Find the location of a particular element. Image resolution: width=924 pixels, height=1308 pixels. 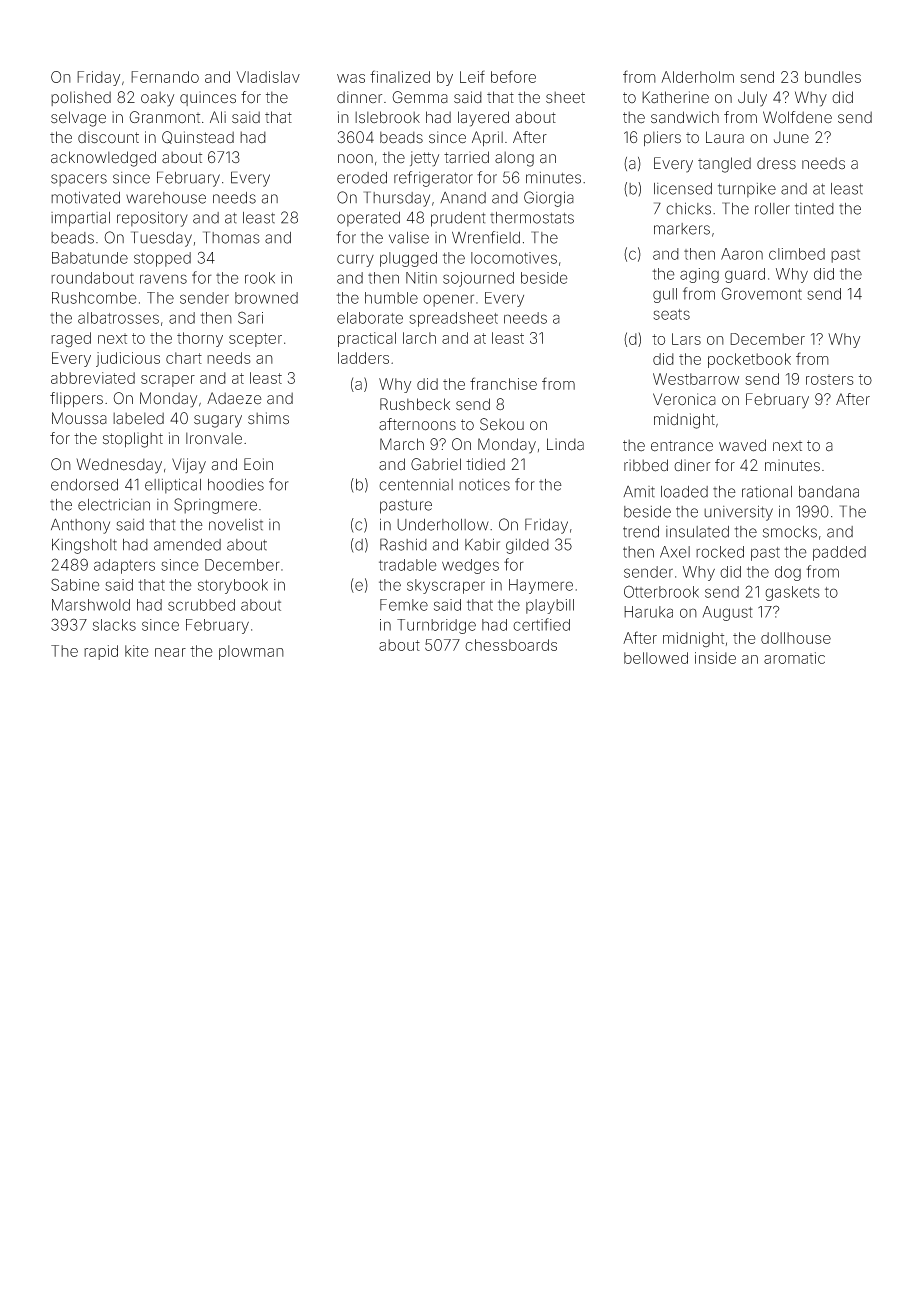

Thomas is located at coordinates (231, 237).
